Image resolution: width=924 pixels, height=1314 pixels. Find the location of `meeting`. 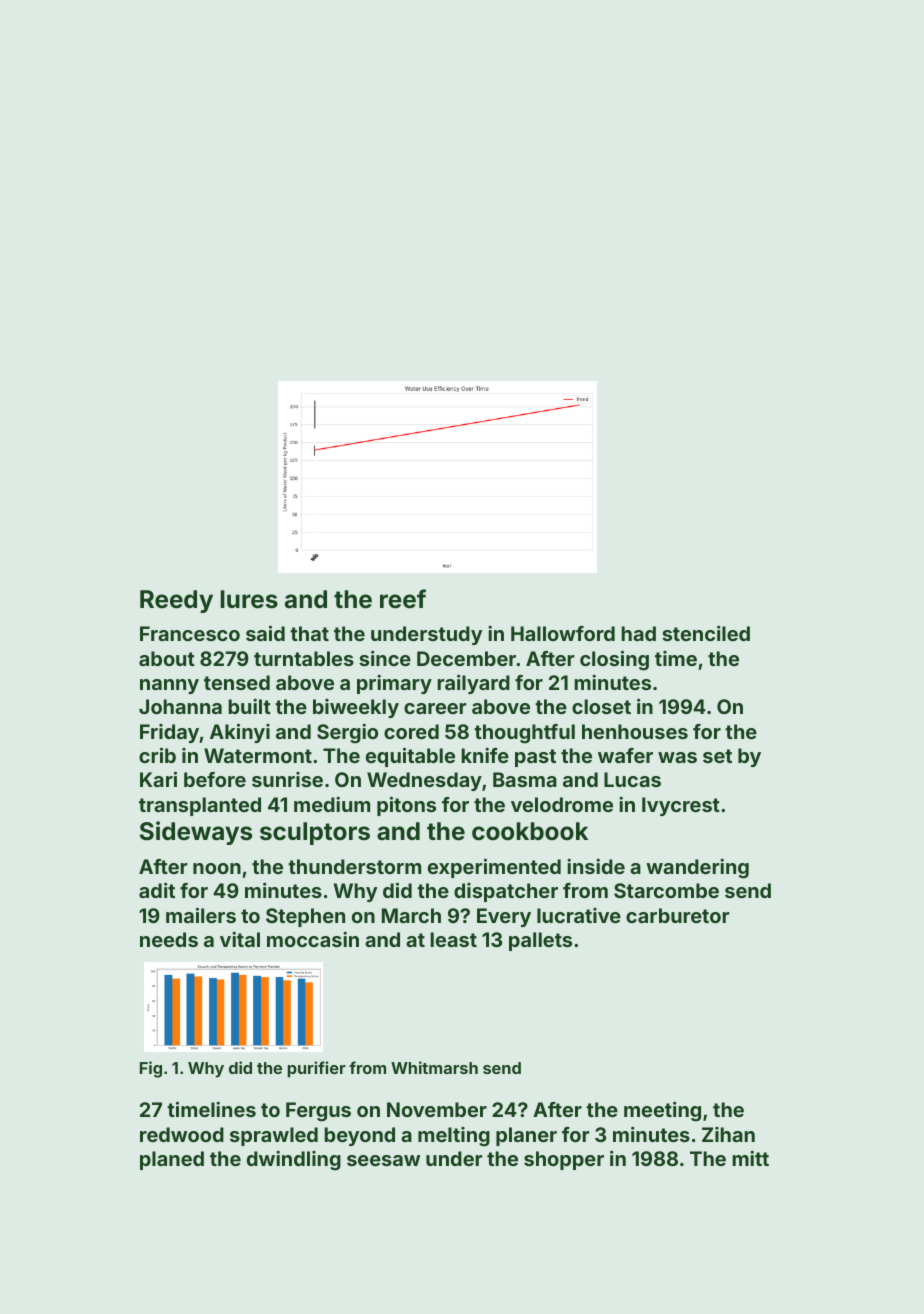

meeting is located at coordinates (662, 1111).
